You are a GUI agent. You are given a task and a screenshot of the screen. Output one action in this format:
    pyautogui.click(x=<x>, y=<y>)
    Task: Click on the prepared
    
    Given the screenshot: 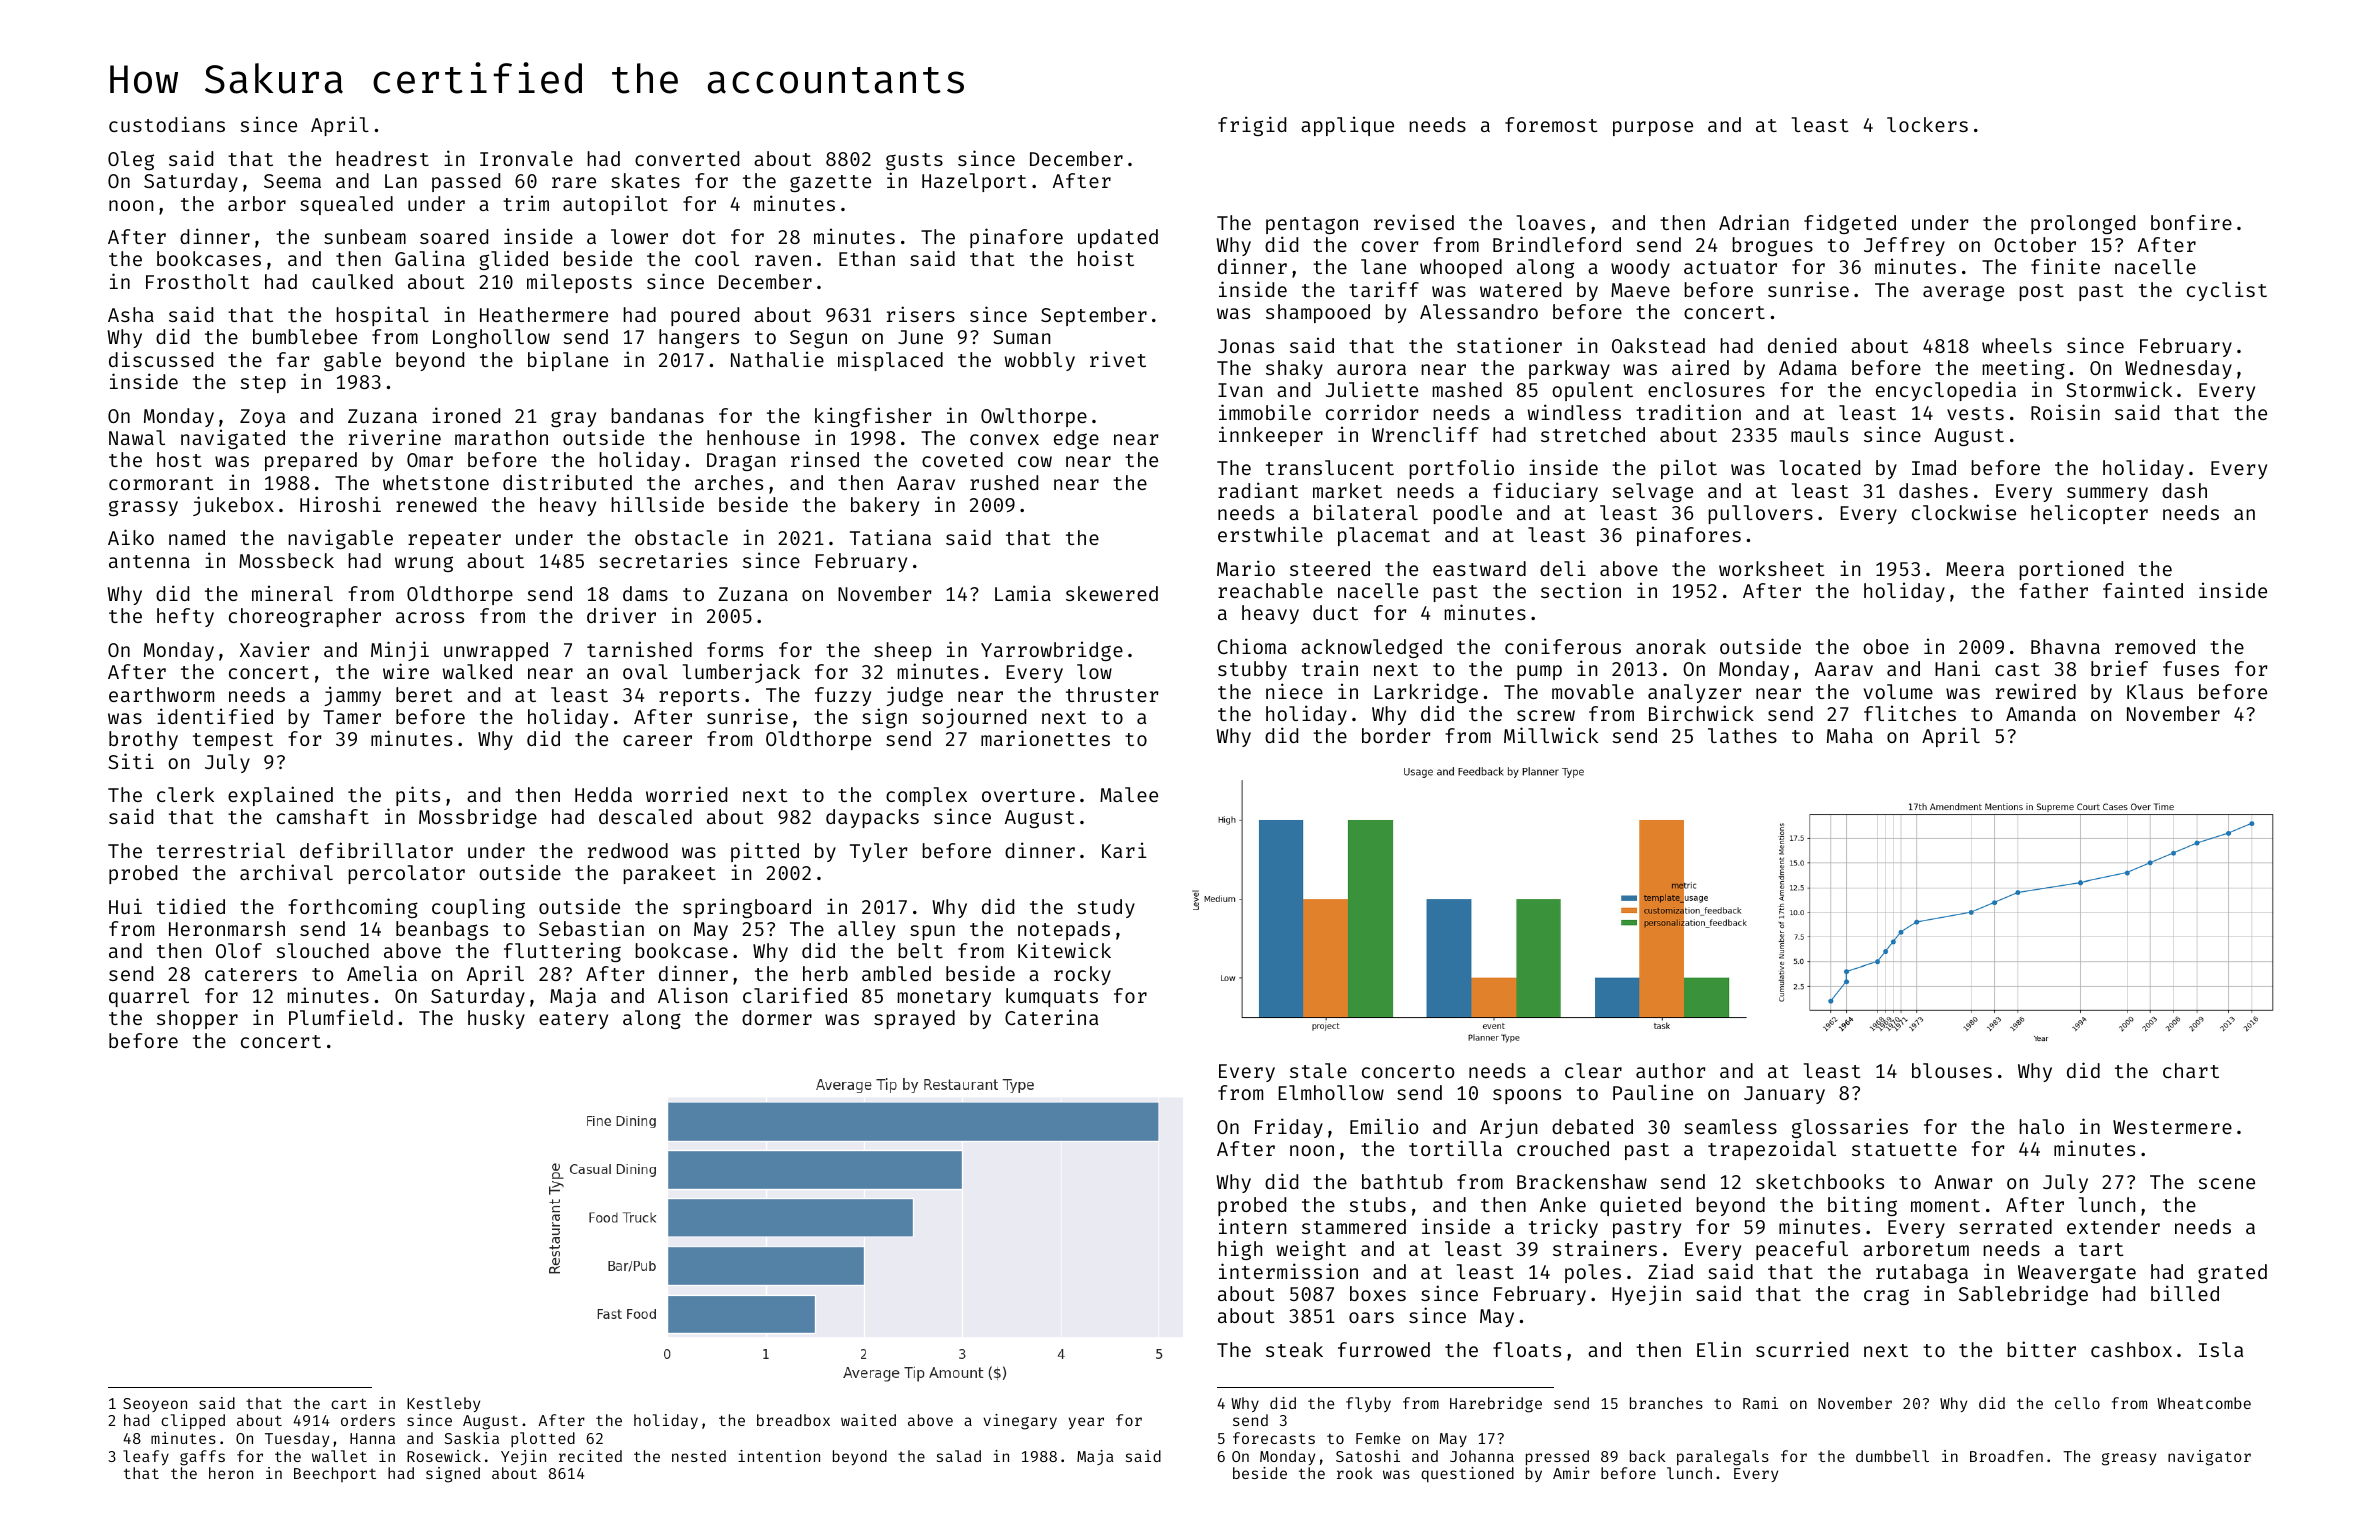 What is the action you would take?
    pyautogui.click(x=311, y=461)
